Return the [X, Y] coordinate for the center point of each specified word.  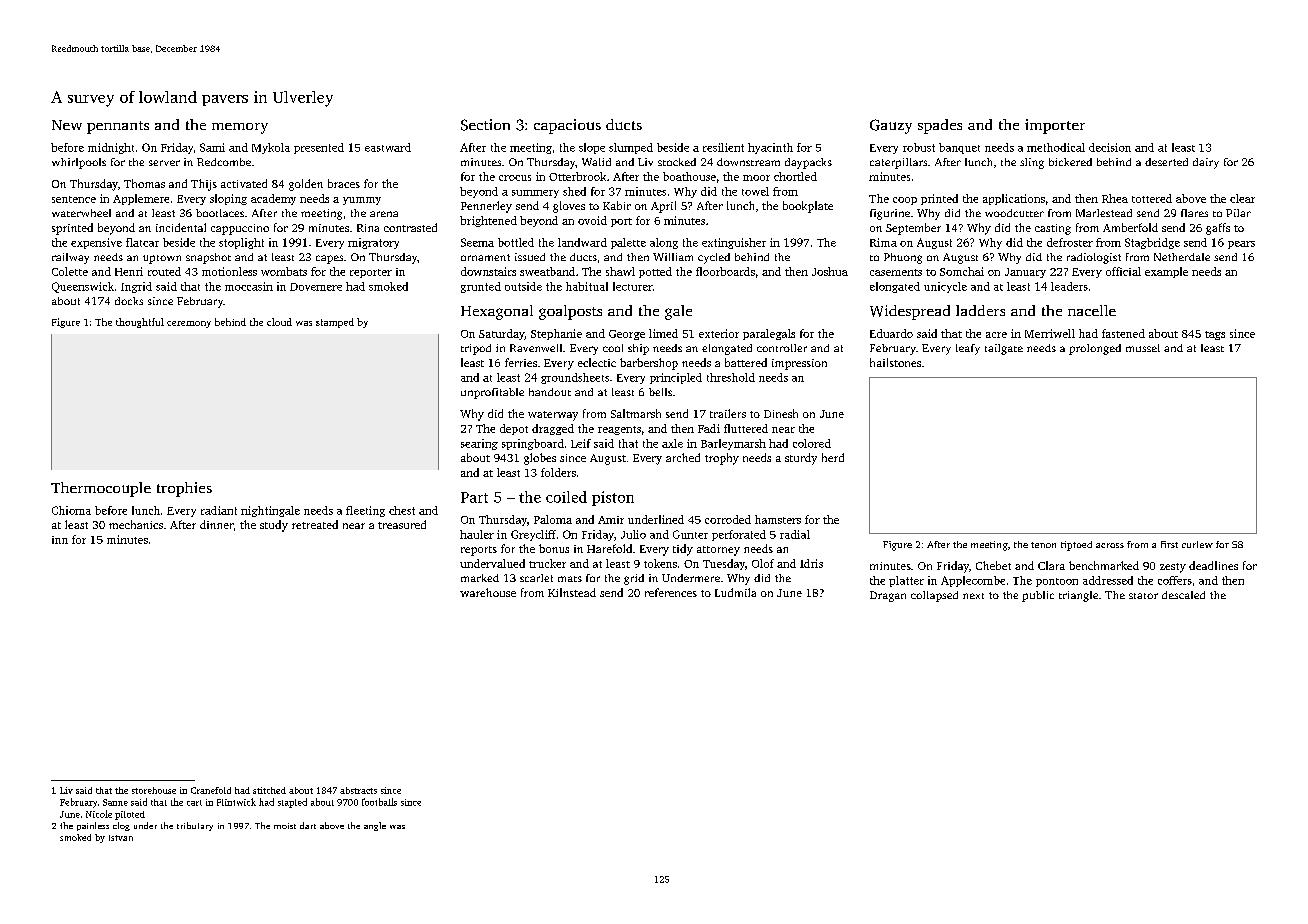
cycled [714, 258]
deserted [1166, 162]
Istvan [121, 838]
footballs [379, 802]
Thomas [144, 183]
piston [613, 498]
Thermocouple [101, 489]
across [1110, 545]
